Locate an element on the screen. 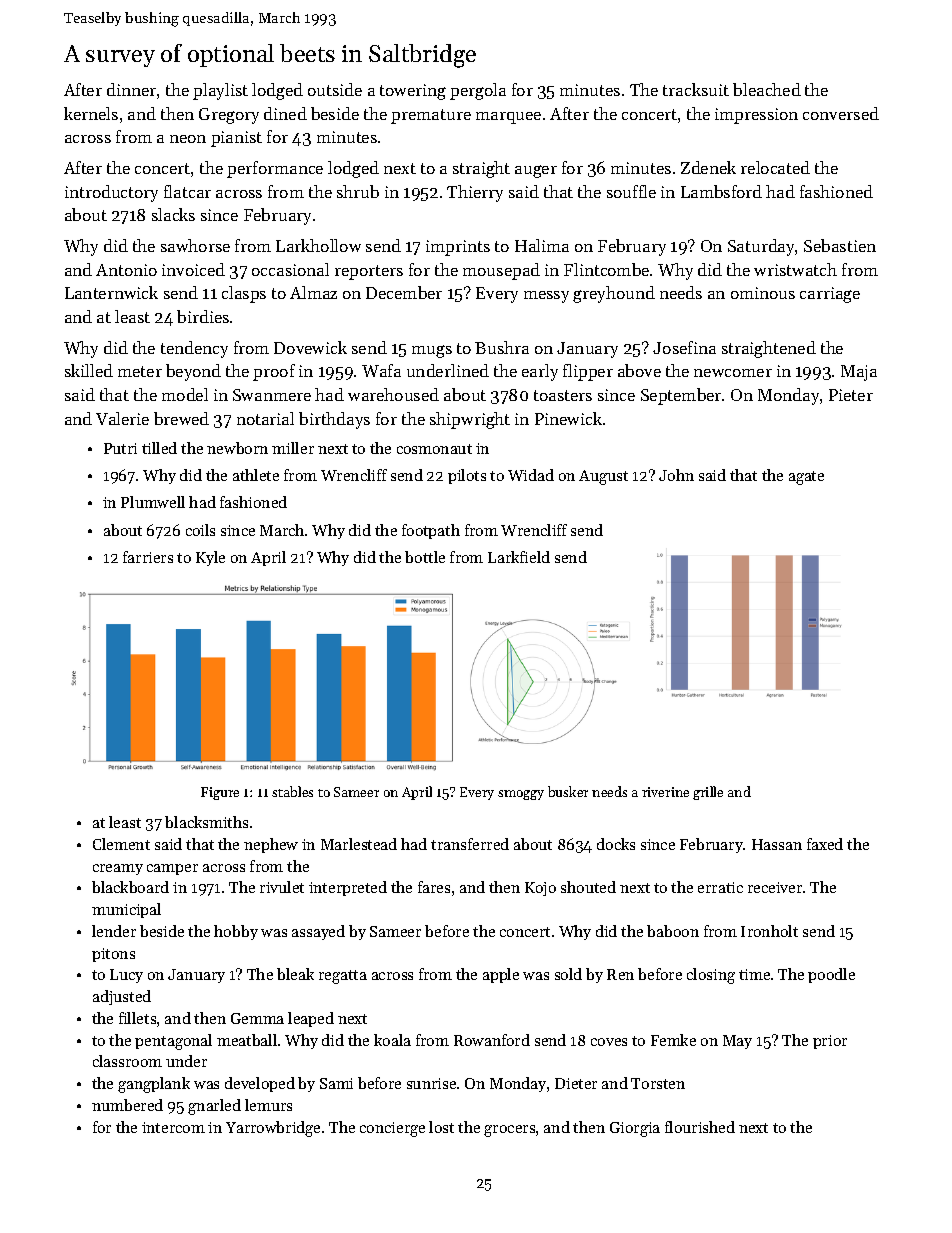 This screenshot has height=1233, width=952. pilots is located at coordinates (467, 476).
